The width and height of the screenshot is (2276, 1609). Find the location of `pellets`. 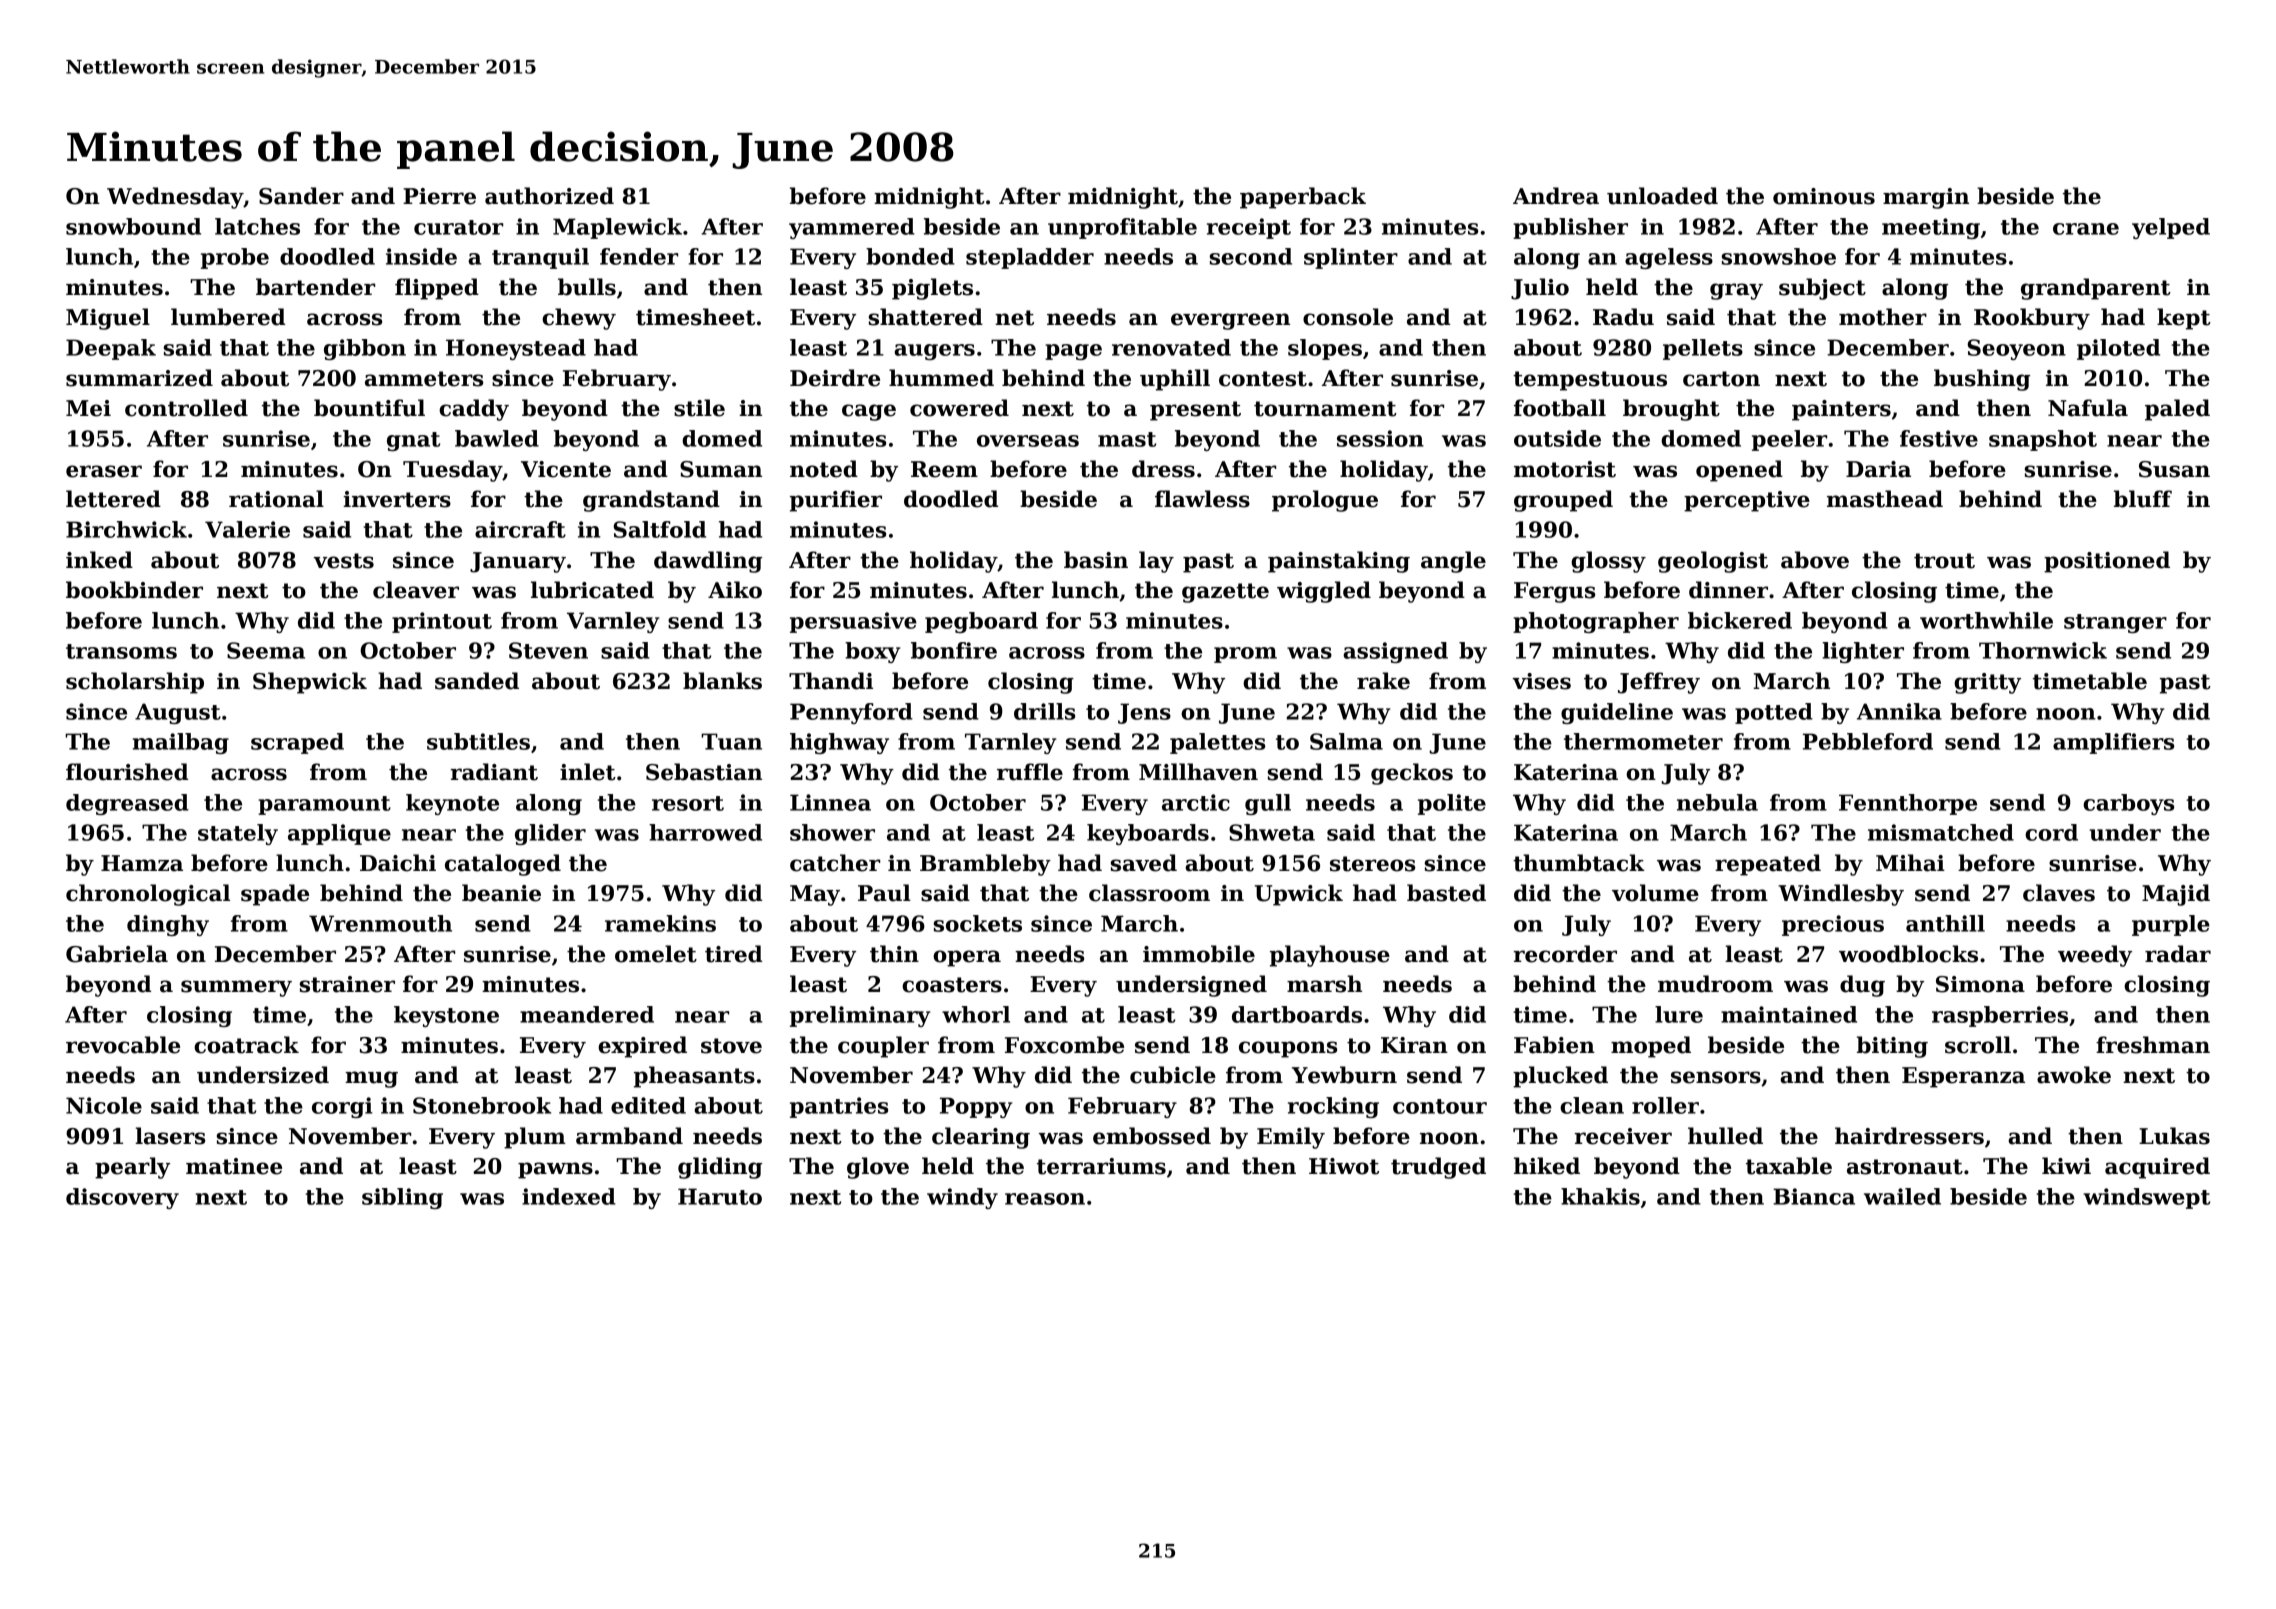

pellets is located at coordinates (1703, 349).
